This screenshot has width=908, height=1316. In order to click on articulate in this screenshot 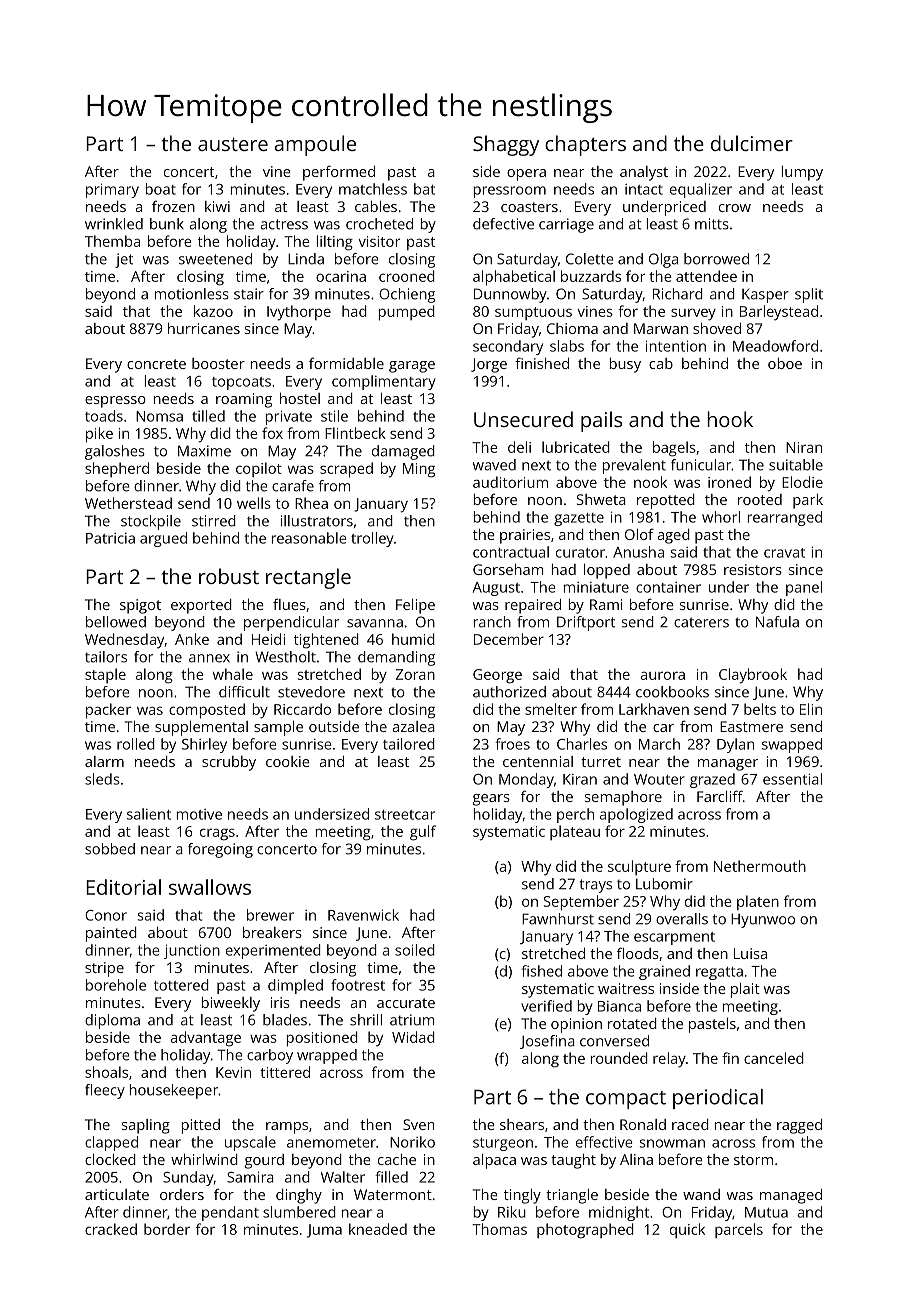, I will do `click(117, 1194)`.
